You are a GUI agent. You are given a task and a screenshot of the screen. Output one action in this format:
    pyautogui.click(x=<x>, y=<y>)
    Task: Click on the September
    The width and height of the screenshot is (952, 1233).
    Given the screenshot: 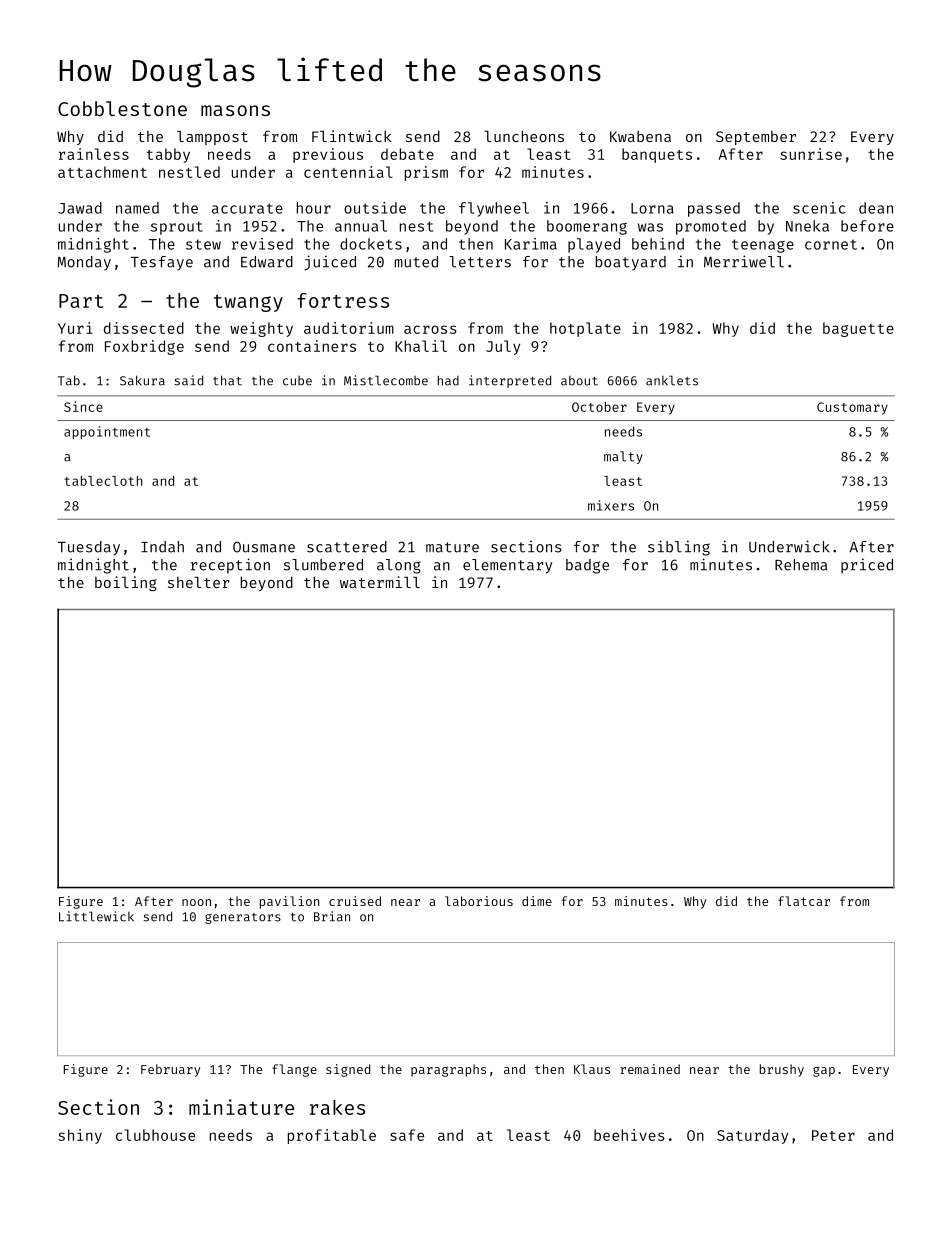 What is the action you would take?
    pyautogui.click(x=756, y=138)
